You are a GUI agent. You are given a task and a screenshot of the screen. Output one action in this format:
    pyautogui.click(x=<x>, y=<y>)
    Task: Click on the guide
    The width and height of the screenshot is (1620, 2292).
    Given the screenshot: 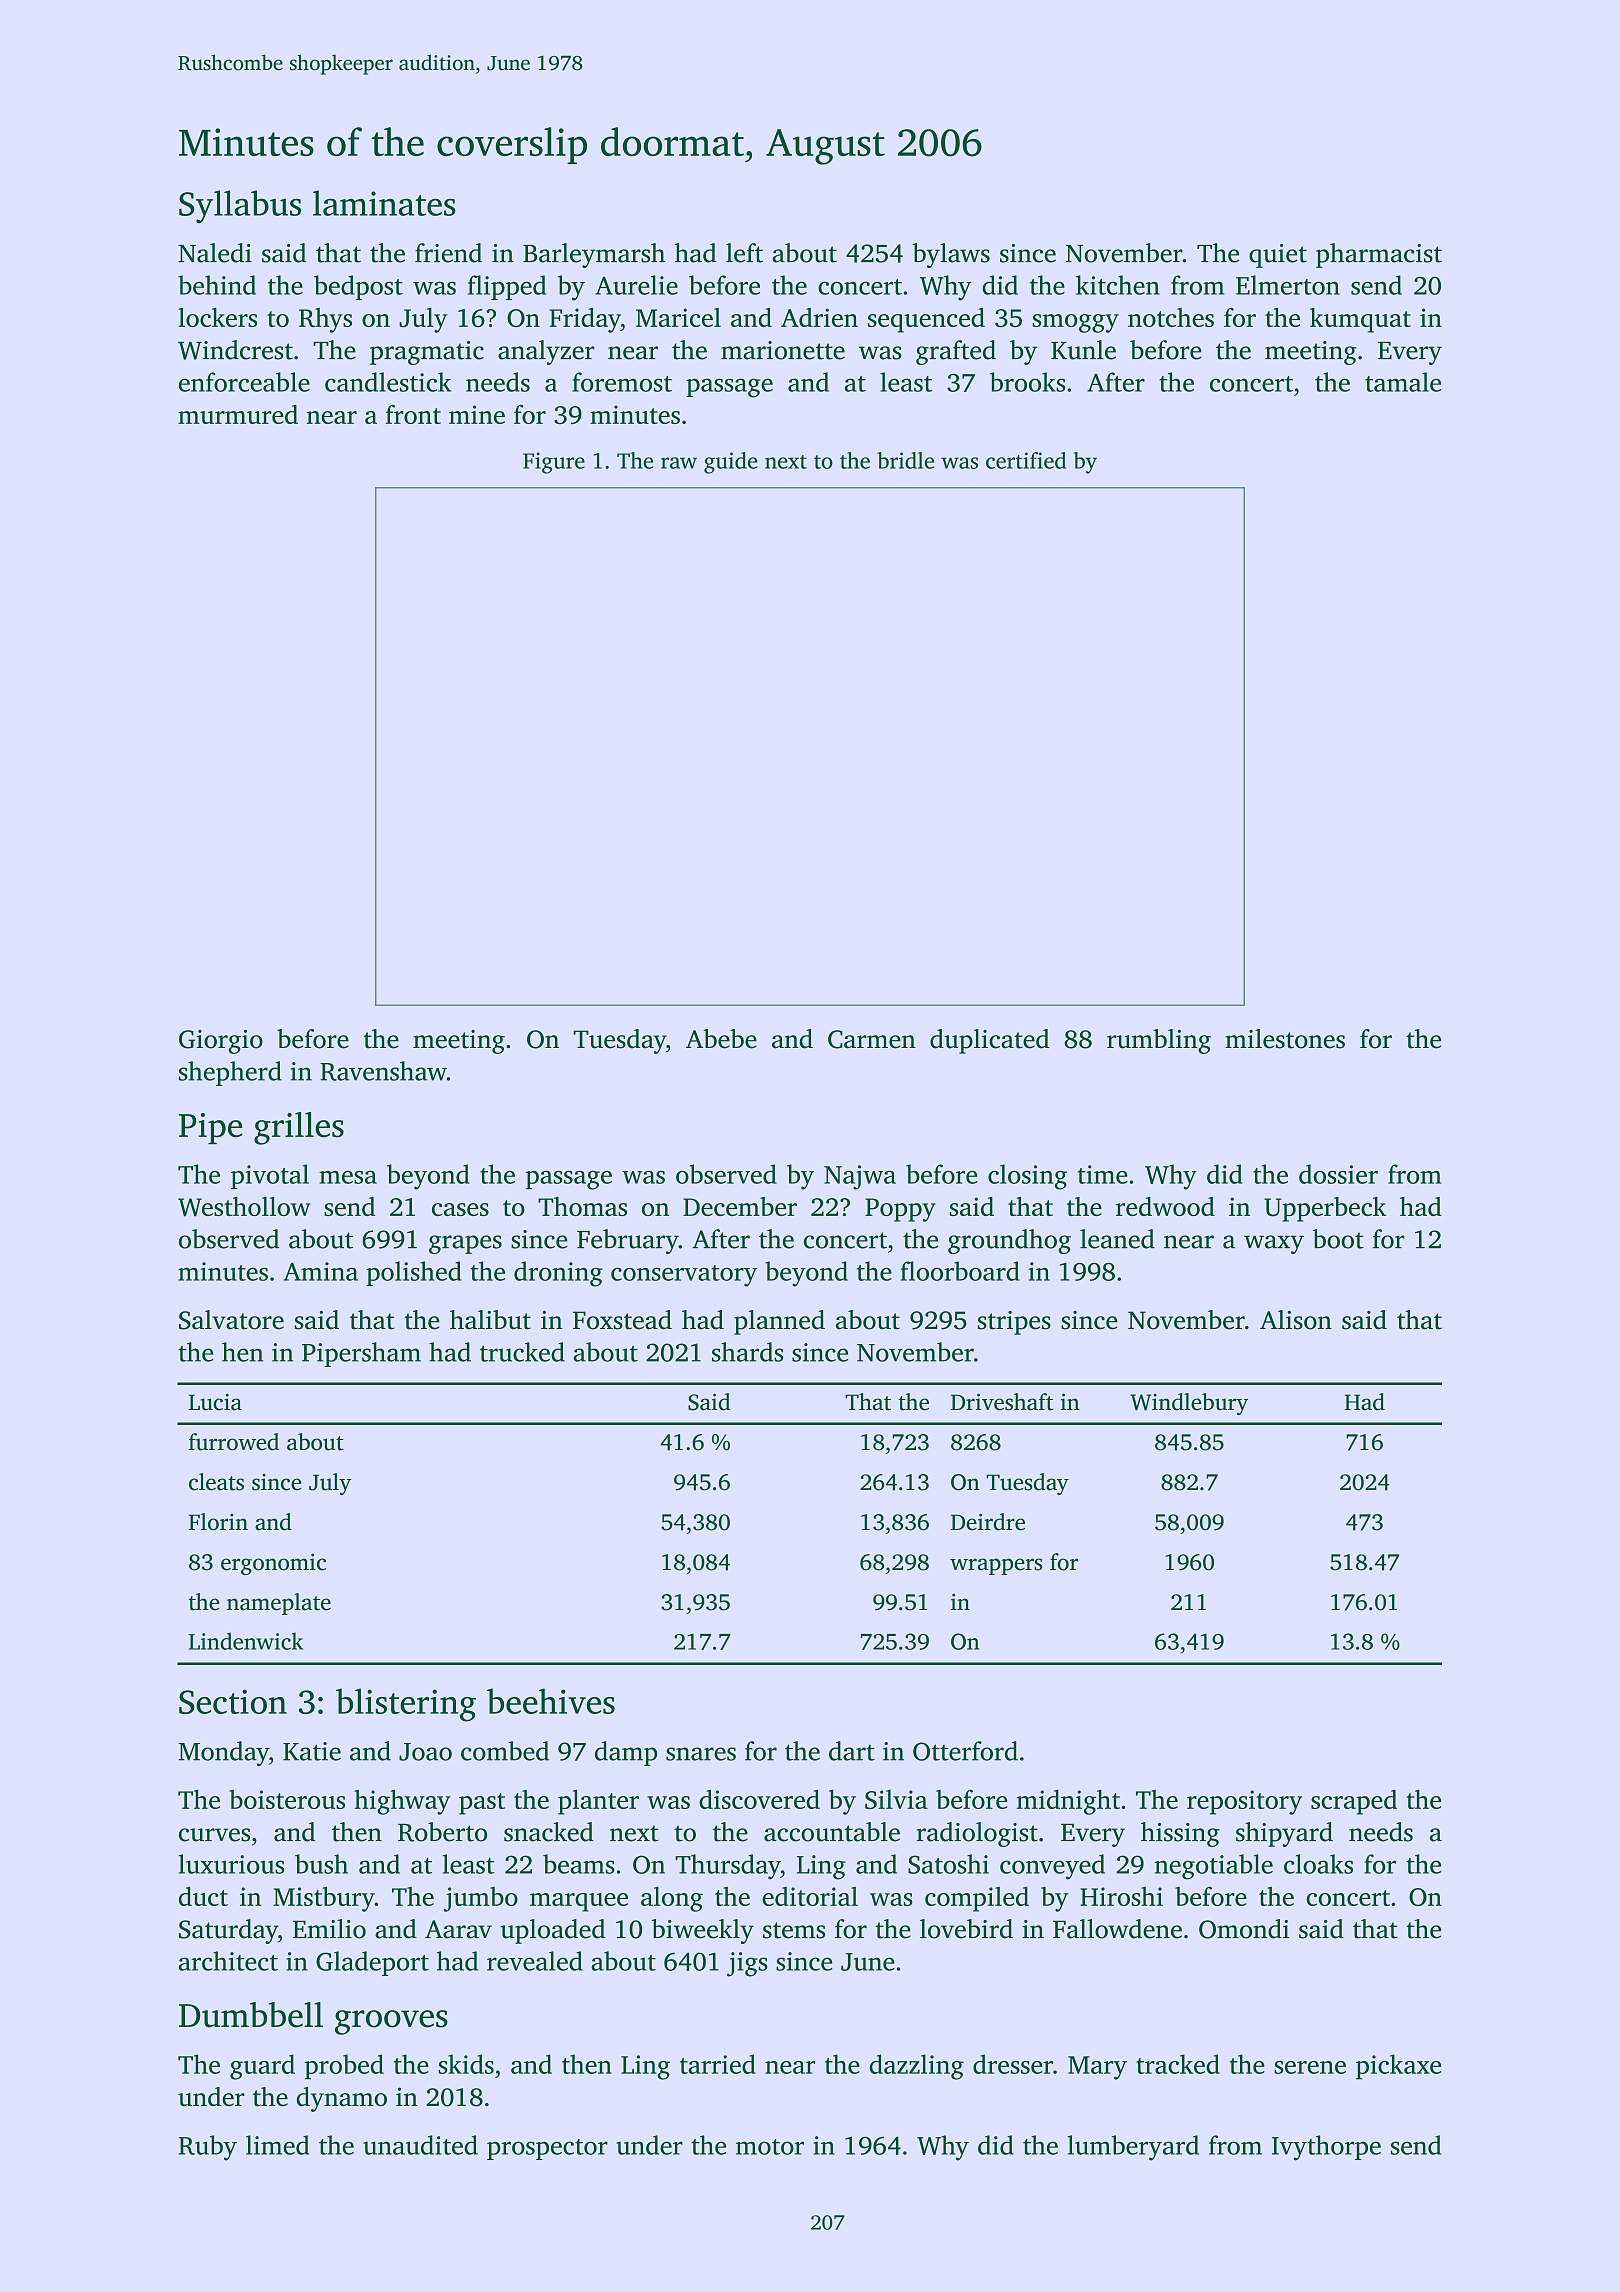 What is the action you would take?
    pyautogui.click(x=731, y=463)
